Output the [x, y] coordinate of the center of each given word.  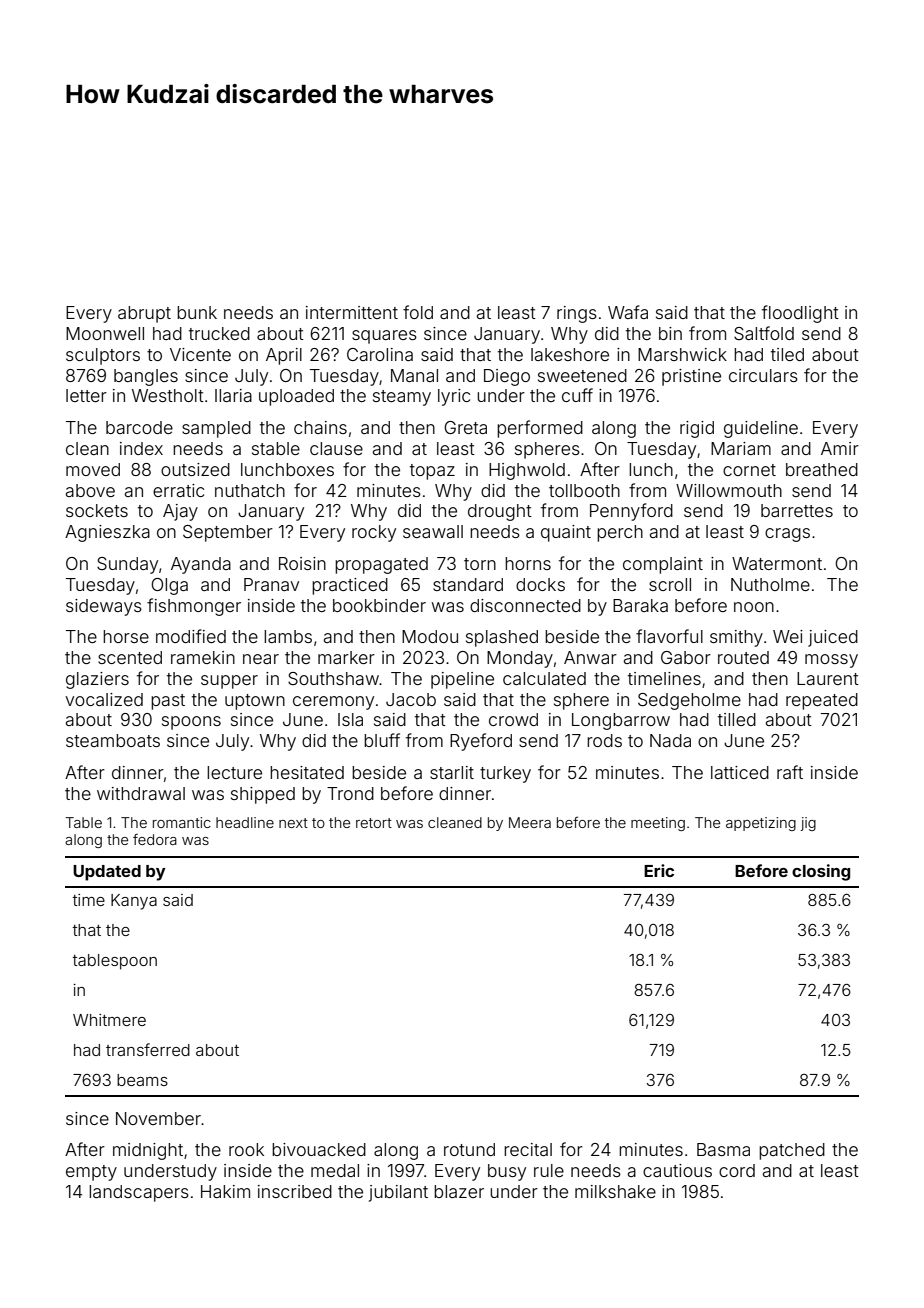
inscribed [295, 1191]
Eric [659, 870]
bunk [197, 312]
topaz [432, 472]
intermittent [352, 312]
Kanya [134, 902]
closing [821, 872]
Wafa [628, 312]
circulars [763, 375]
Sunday [127, 565]
